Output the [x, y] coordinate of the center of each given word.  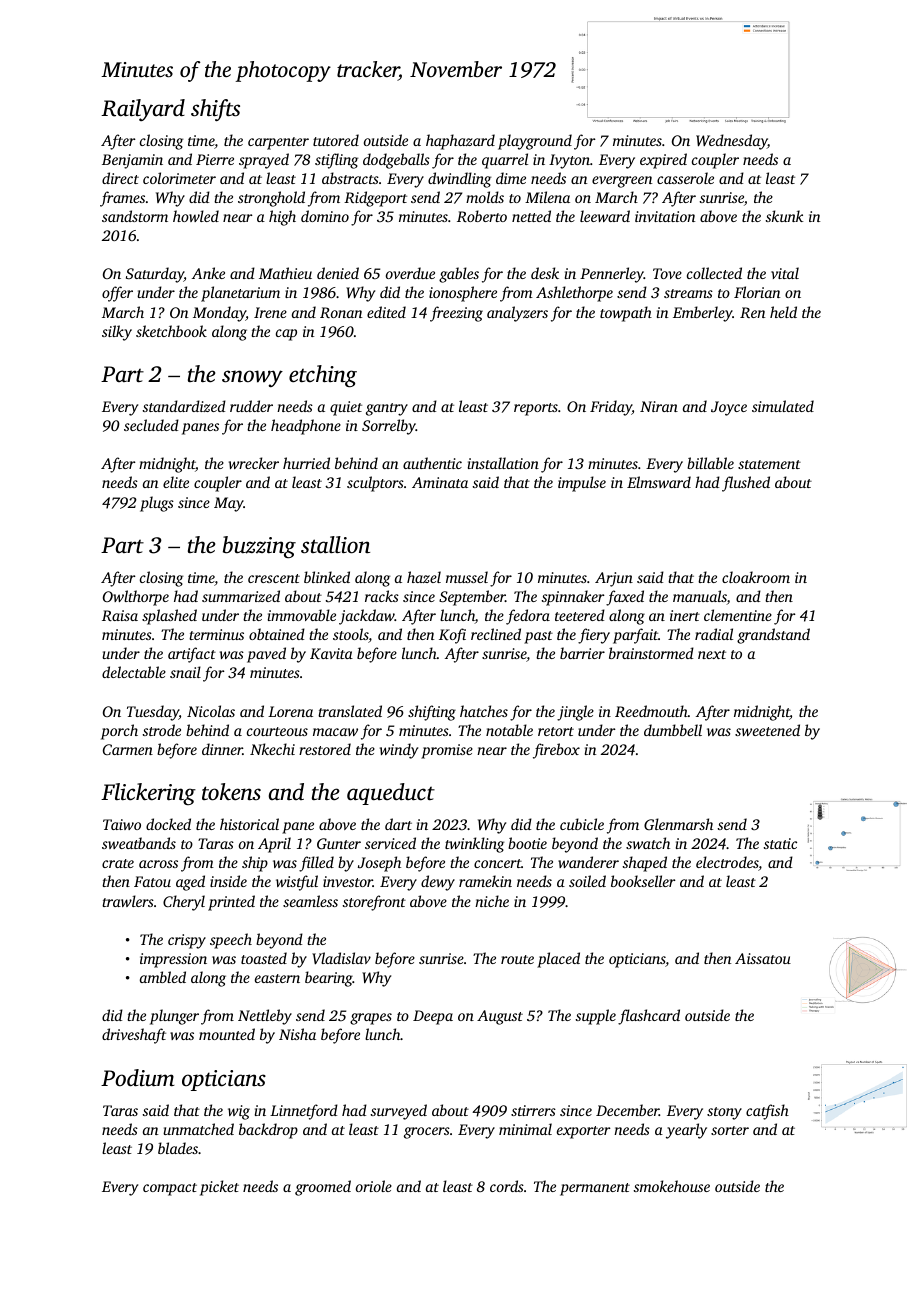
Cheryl [184, 903]
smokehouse [672, 1186]
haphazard [460, 142]
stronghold [271, 199]
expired [663, 161]
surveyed [399, 1112]
